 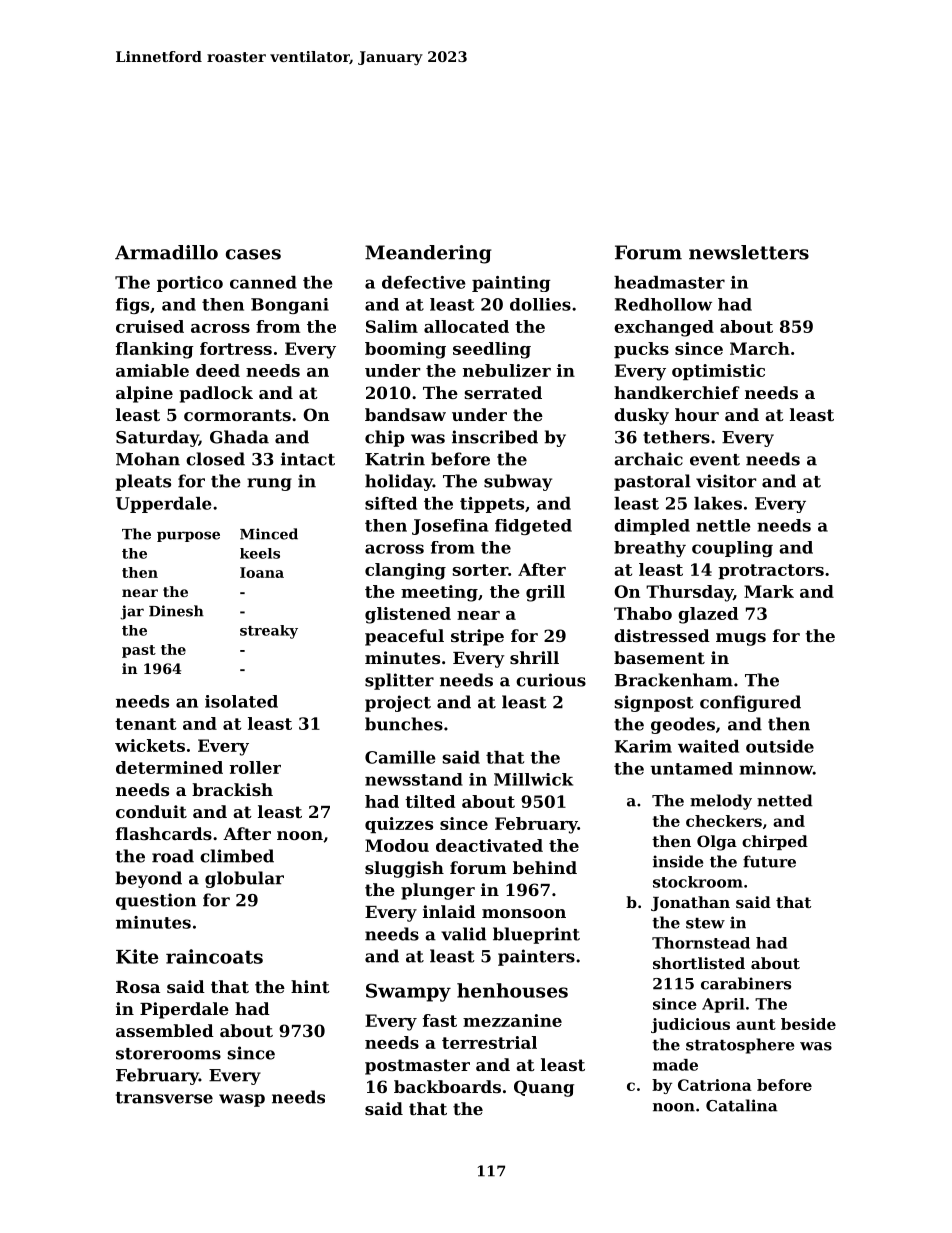 What do you see at coordinates (269, 534) in the screenshot?
I see `Minced` at bounding box center [269, 534].
